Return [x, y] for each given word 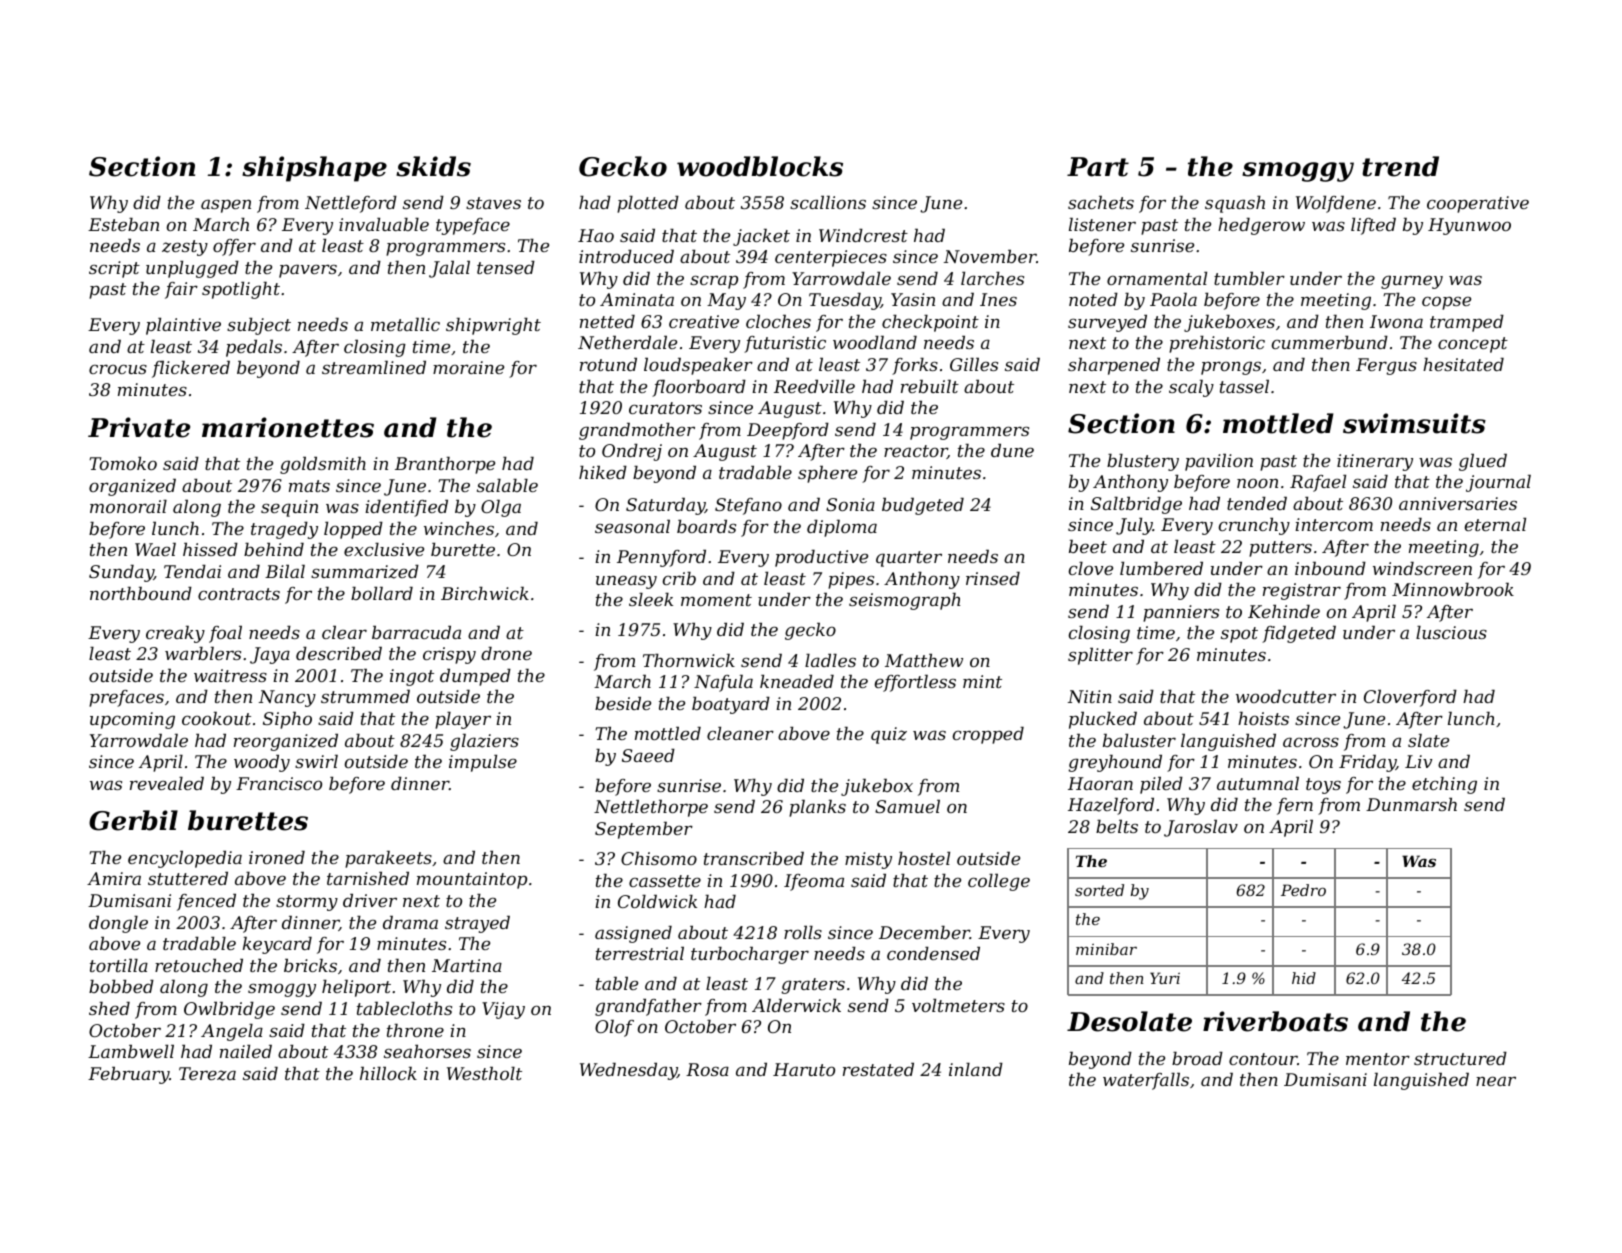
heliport [356, 988]
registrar [1302, 591]
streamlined [374, 367]
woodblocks [760, 166]
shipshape [314, 169]
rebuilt [930, 386]
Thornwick [689, 660]
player [463, 720]
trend [1400, 166]
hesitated [1463, 364]
